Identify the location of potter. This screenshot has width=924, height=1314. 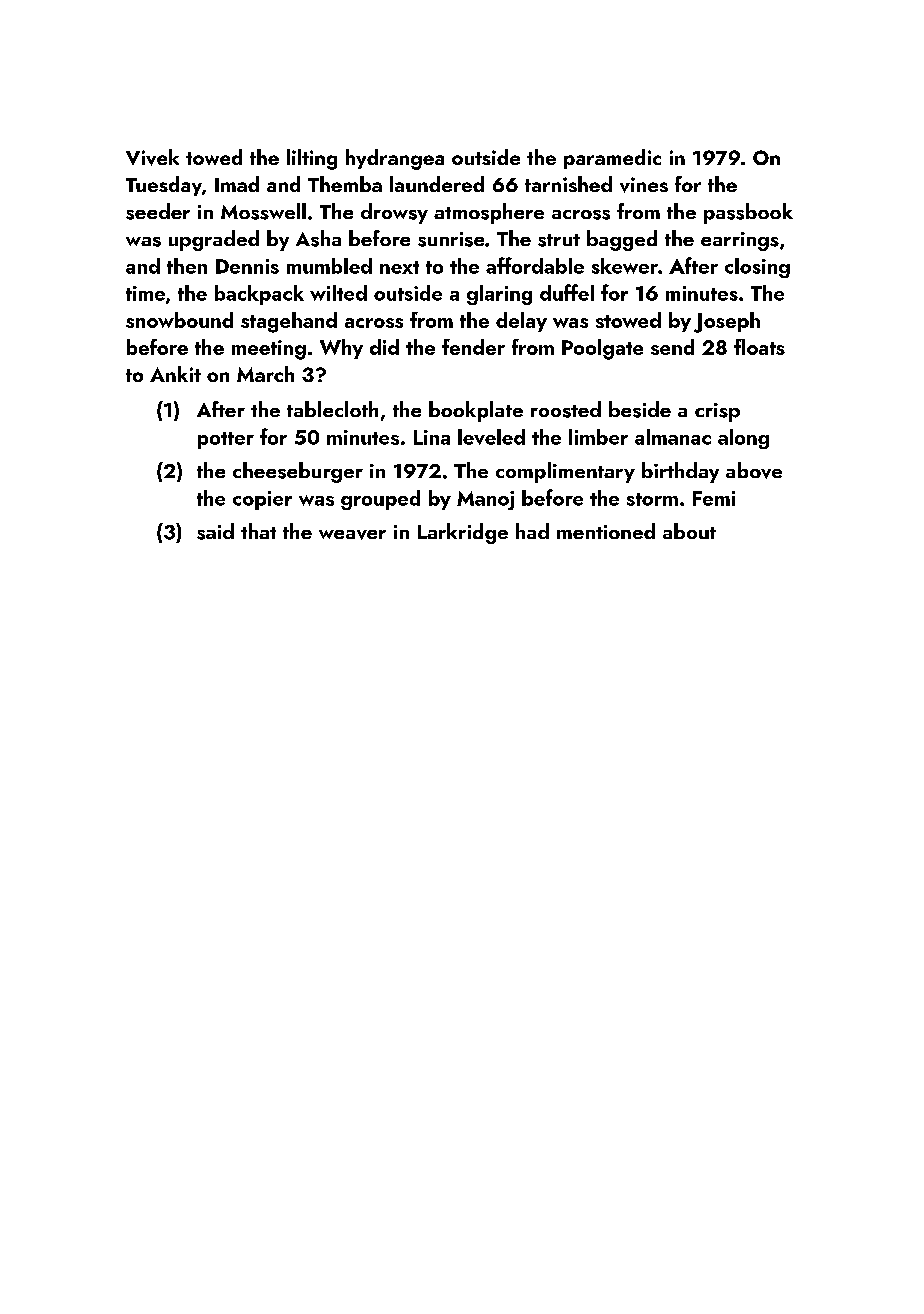
(226, 440).
